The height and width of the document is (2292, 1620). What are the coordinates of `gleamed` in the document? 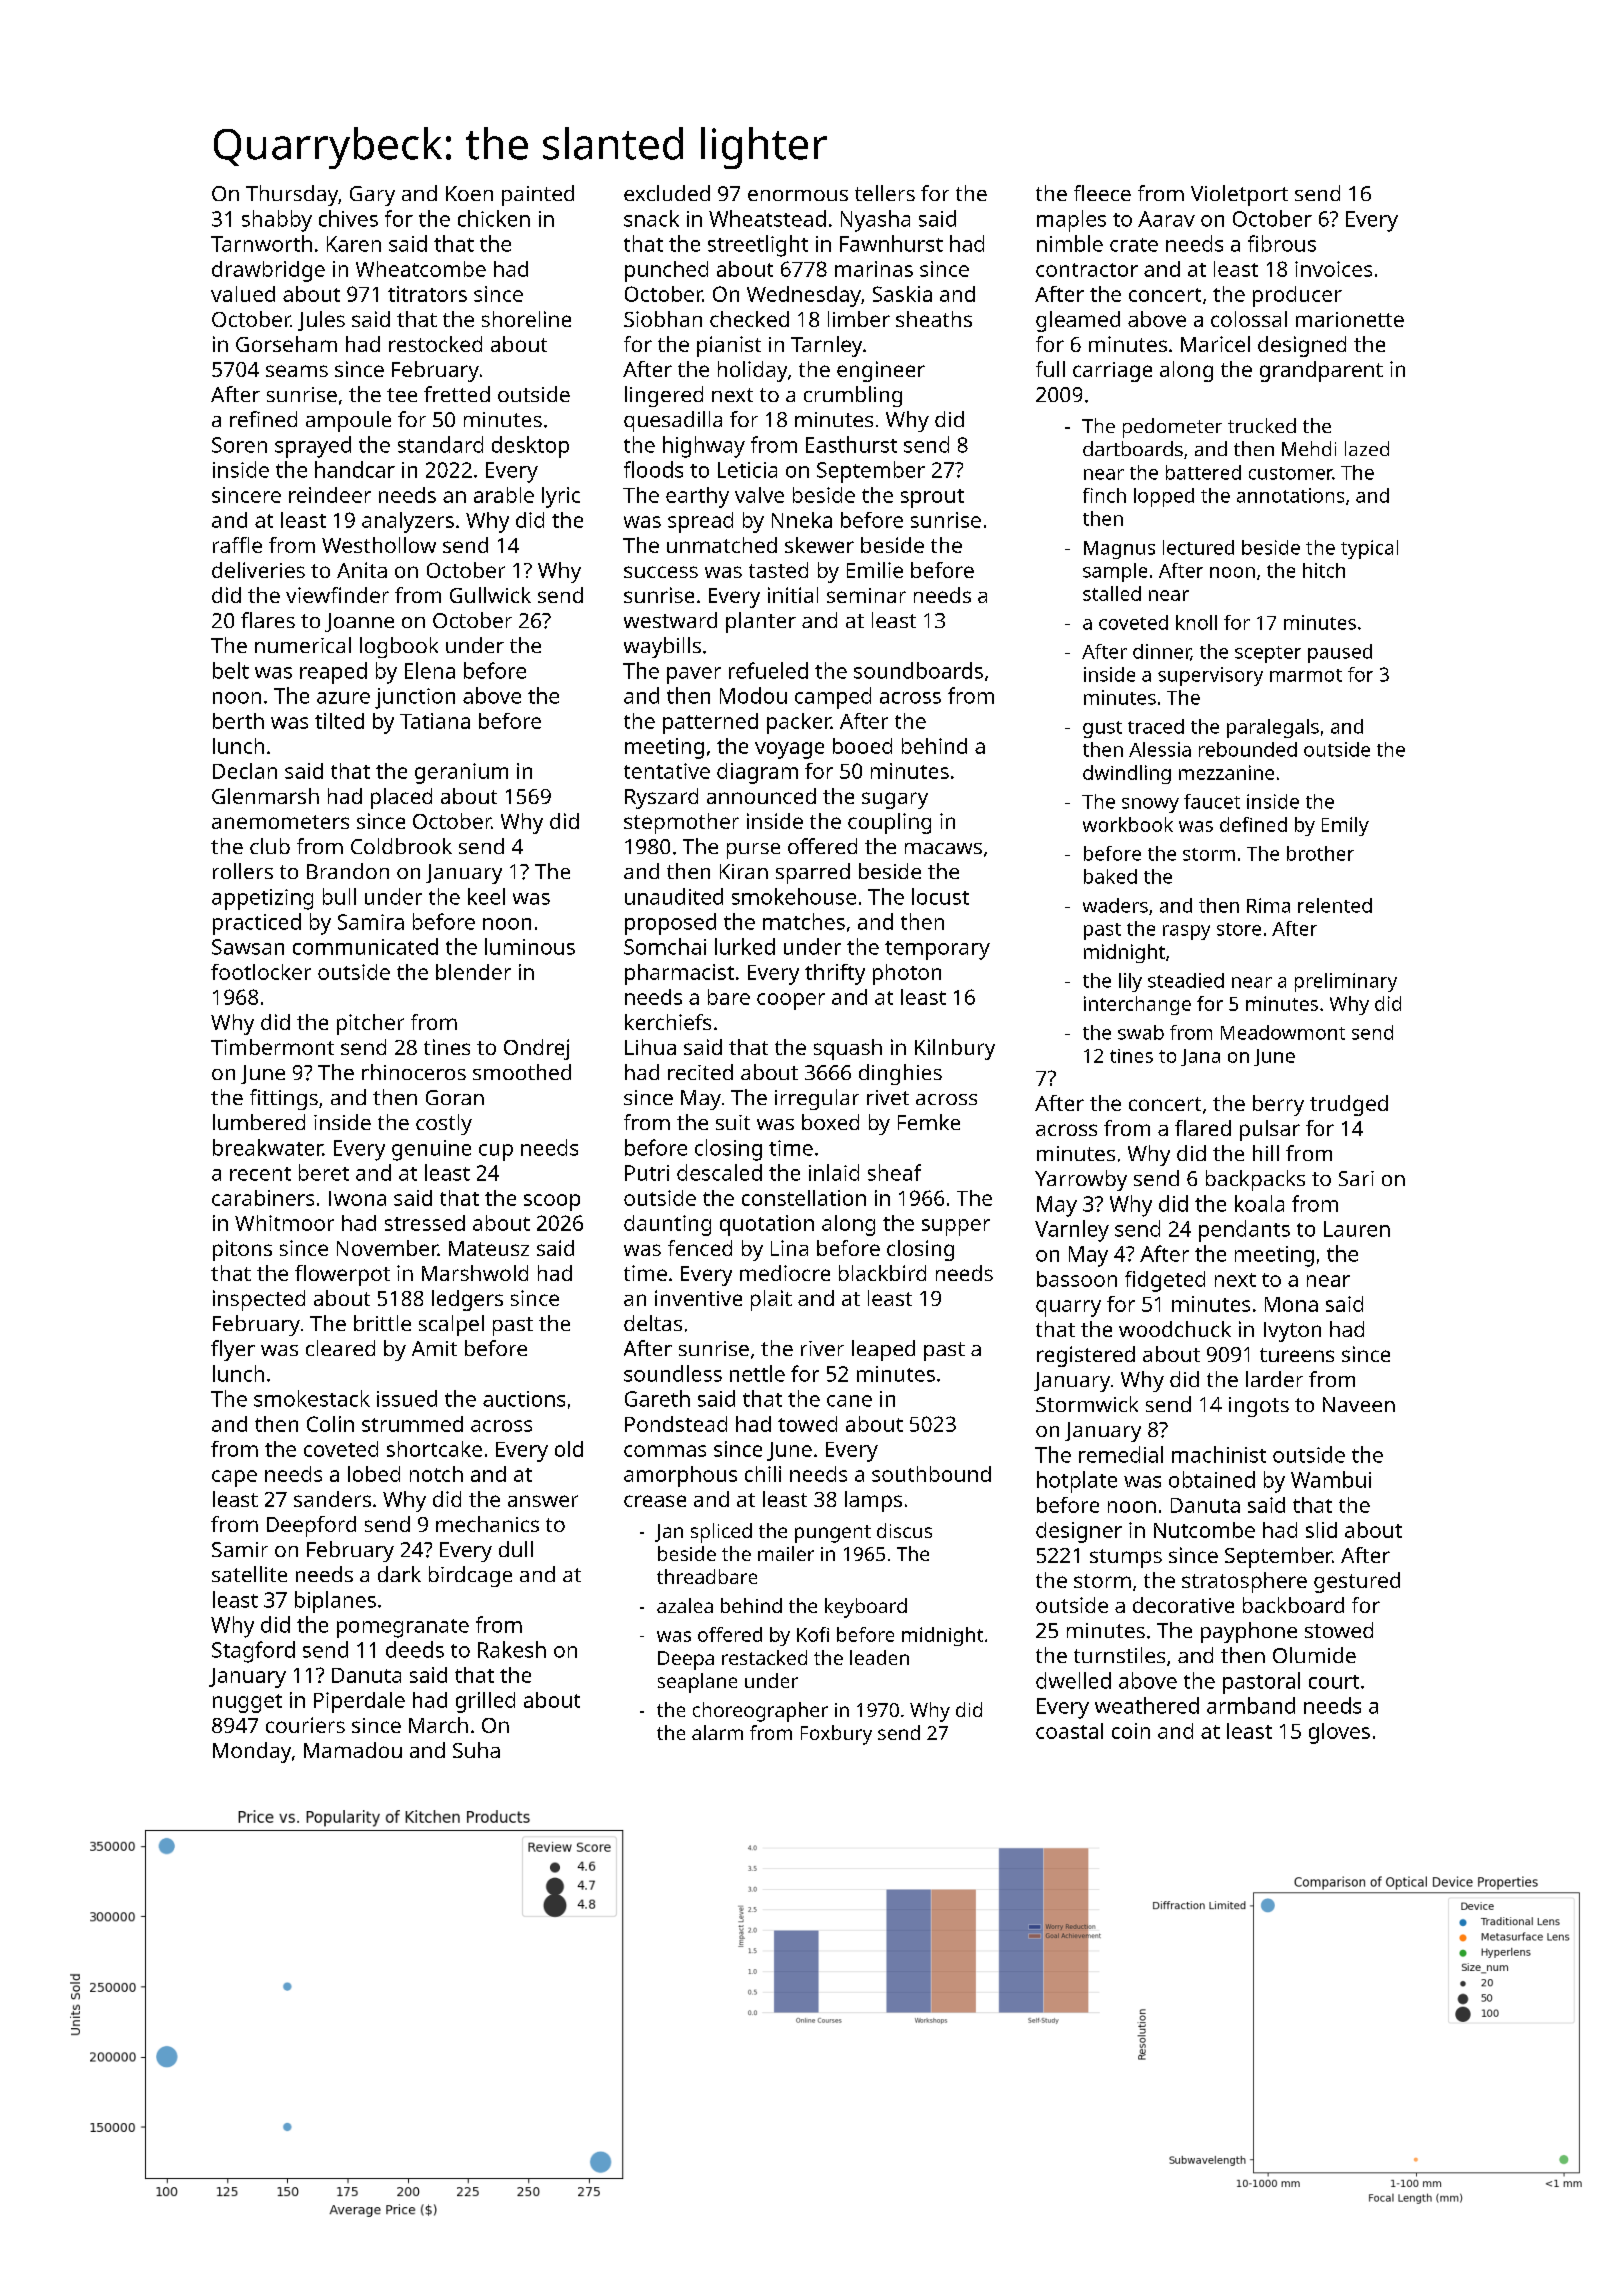 It's located at (1078, 321).
